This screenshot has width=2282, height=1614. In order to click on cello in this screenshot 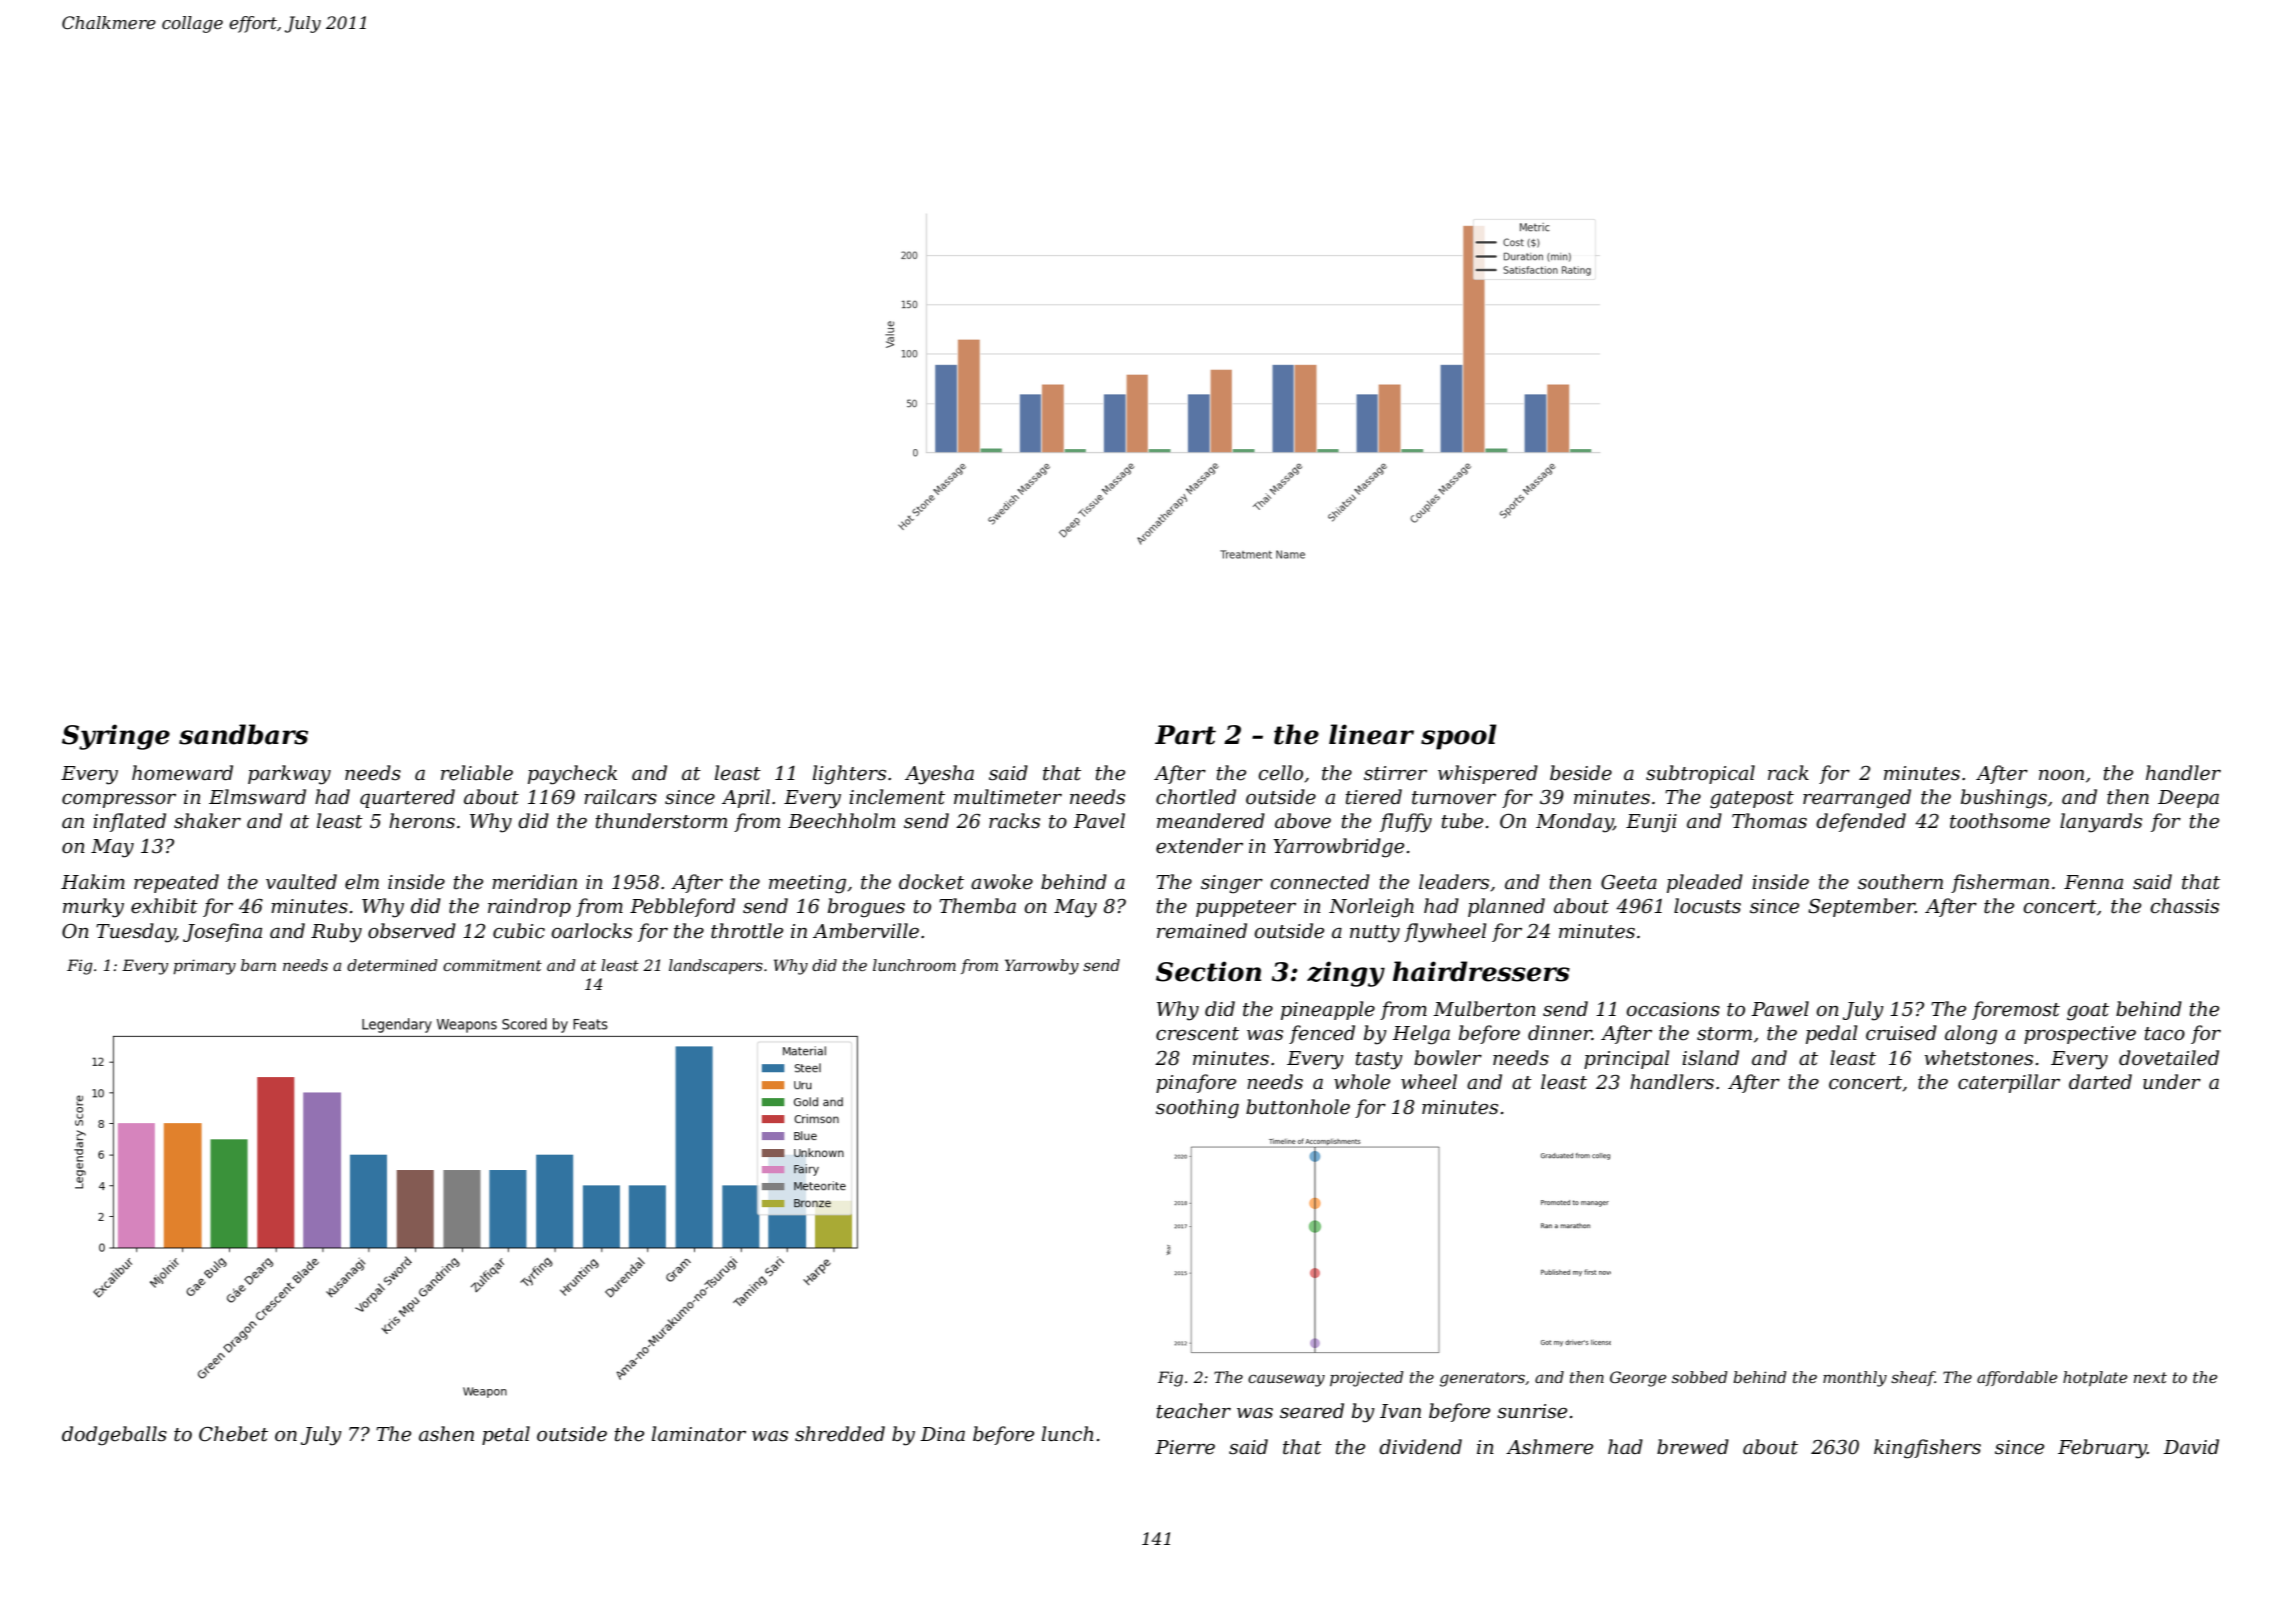, I will do `click(1280, 773)`.
